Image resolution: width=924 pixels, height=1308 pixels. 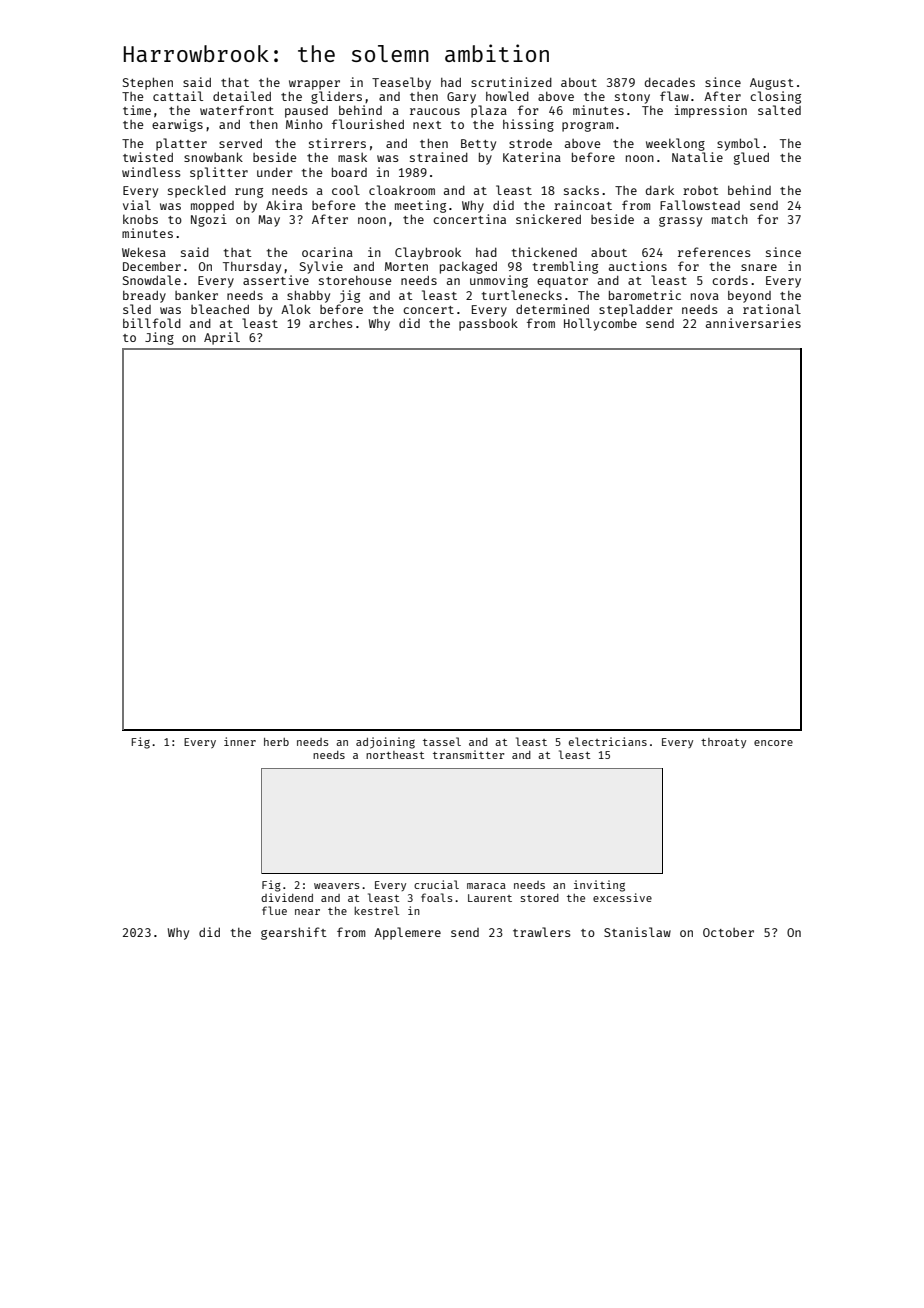 I want to click on splitter, so click(x=219, y=173).
